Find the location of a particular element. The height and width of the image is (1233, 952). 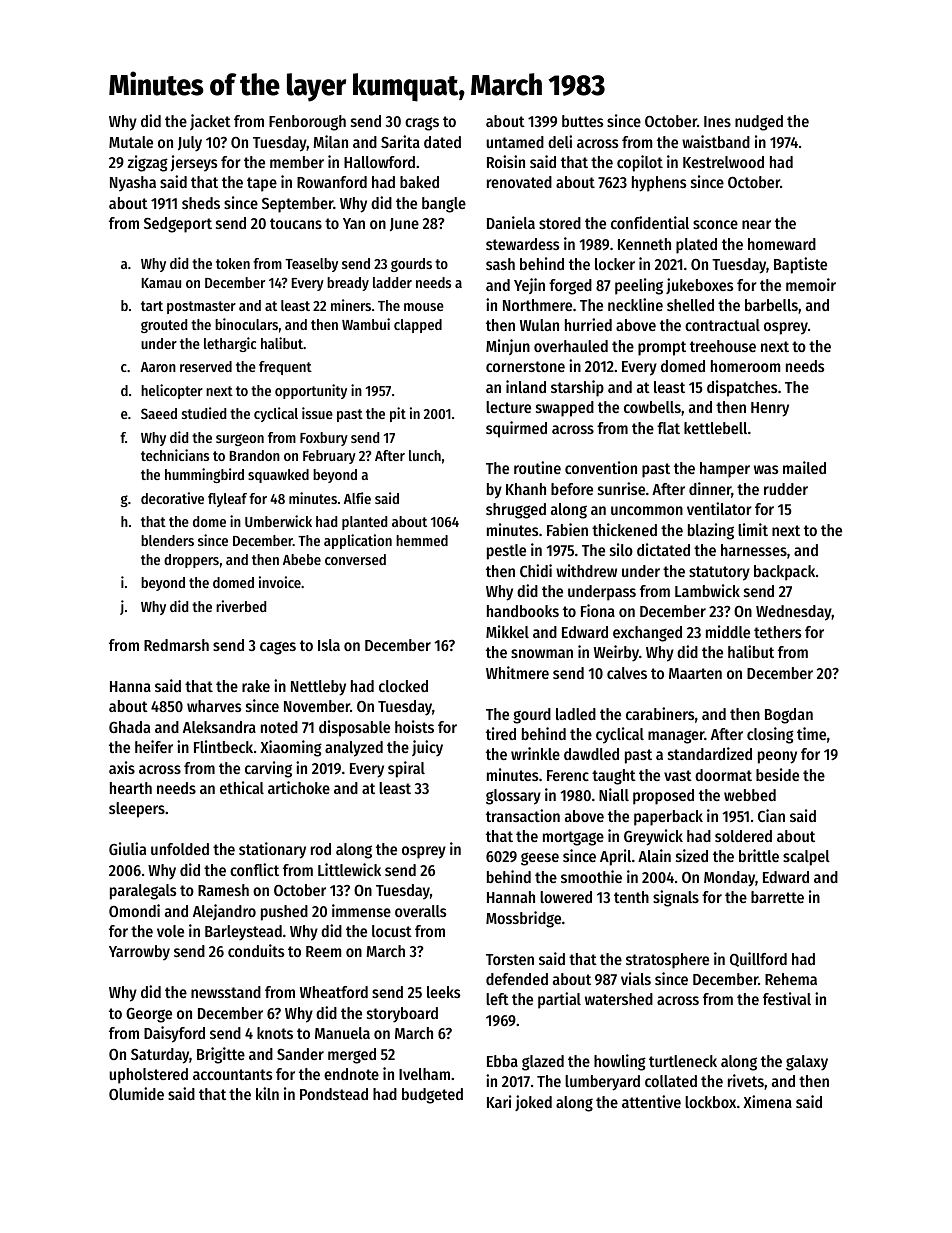

Ines is located at coordinates (717, 121).
